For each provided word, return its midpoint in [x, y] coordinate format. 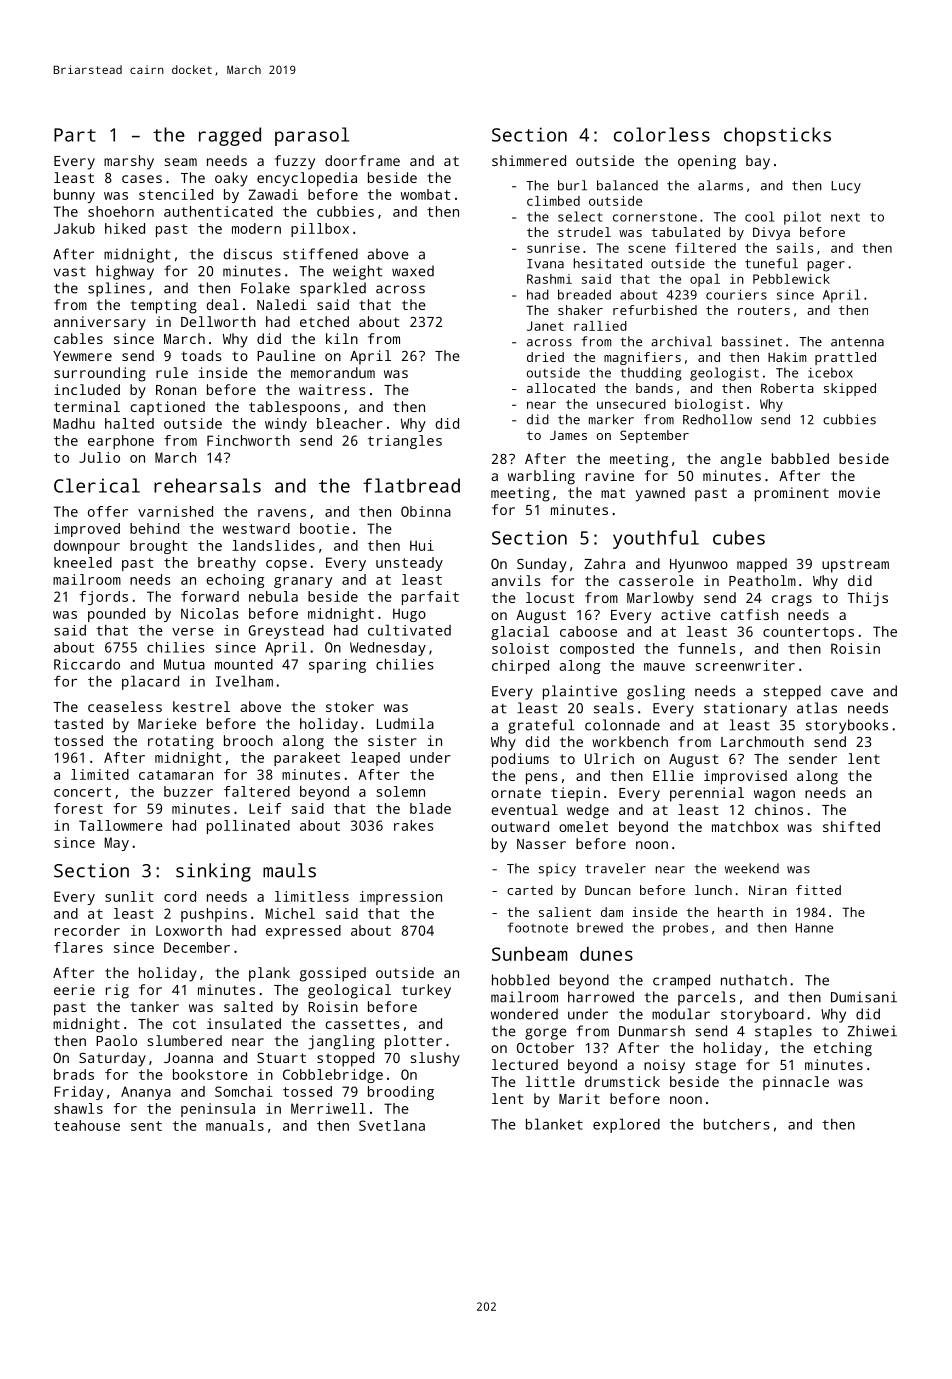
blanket [554, 1124]
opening [707, 162]
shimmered [529, 160]
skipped [850, 389]
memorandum [333, 372]
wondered [524, 1014]
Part [75, 135]
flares [78, 947]
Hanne [814, 928]
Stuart [281, 1058]
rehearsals [207, 485]
